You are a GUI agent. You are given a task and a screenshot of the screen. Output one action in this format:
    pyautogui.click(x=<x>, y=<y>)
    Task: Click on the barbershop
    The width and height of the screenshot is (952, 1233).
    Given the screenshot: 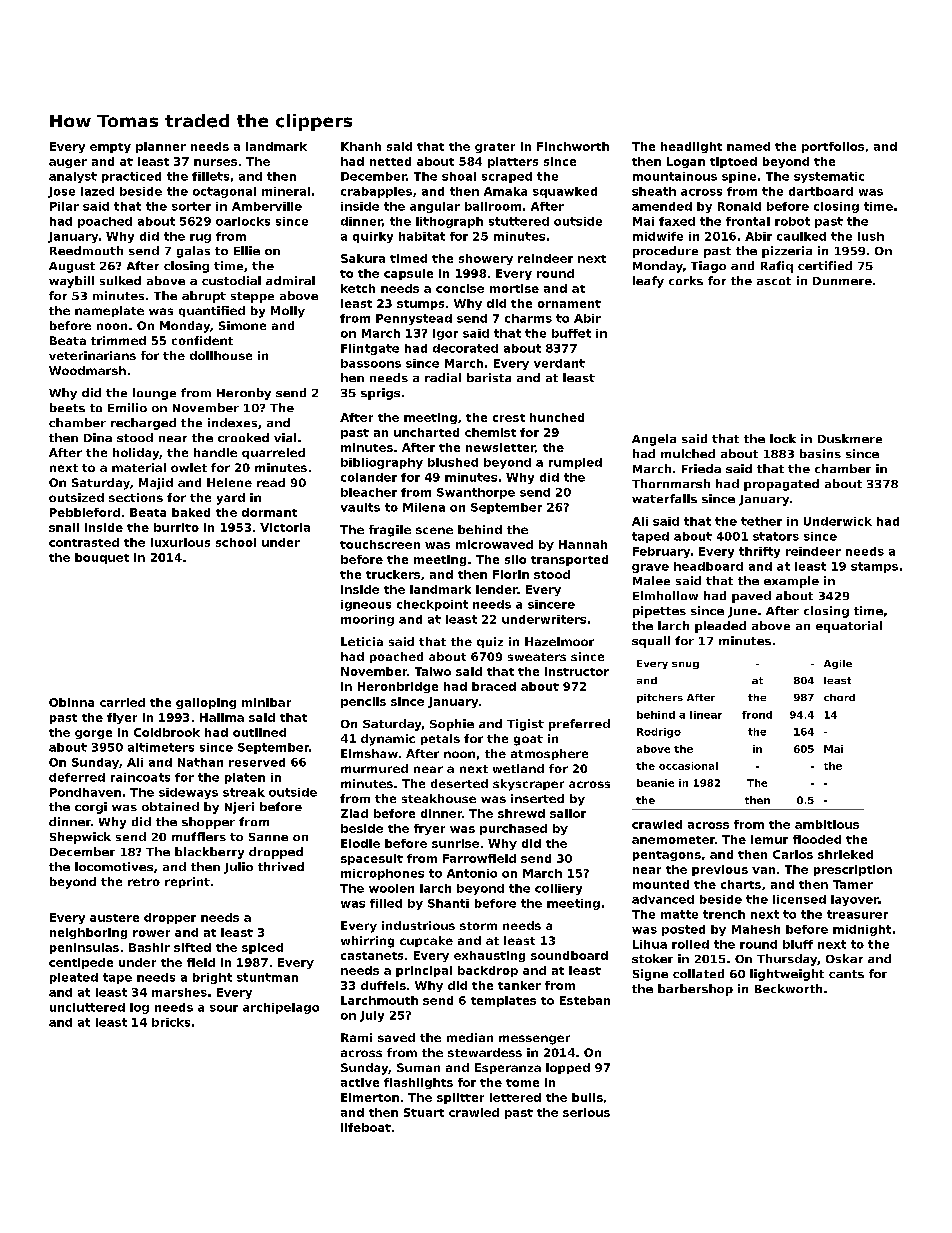 What is the action you would take?
    pyautogui.click(x=695, y=990)
